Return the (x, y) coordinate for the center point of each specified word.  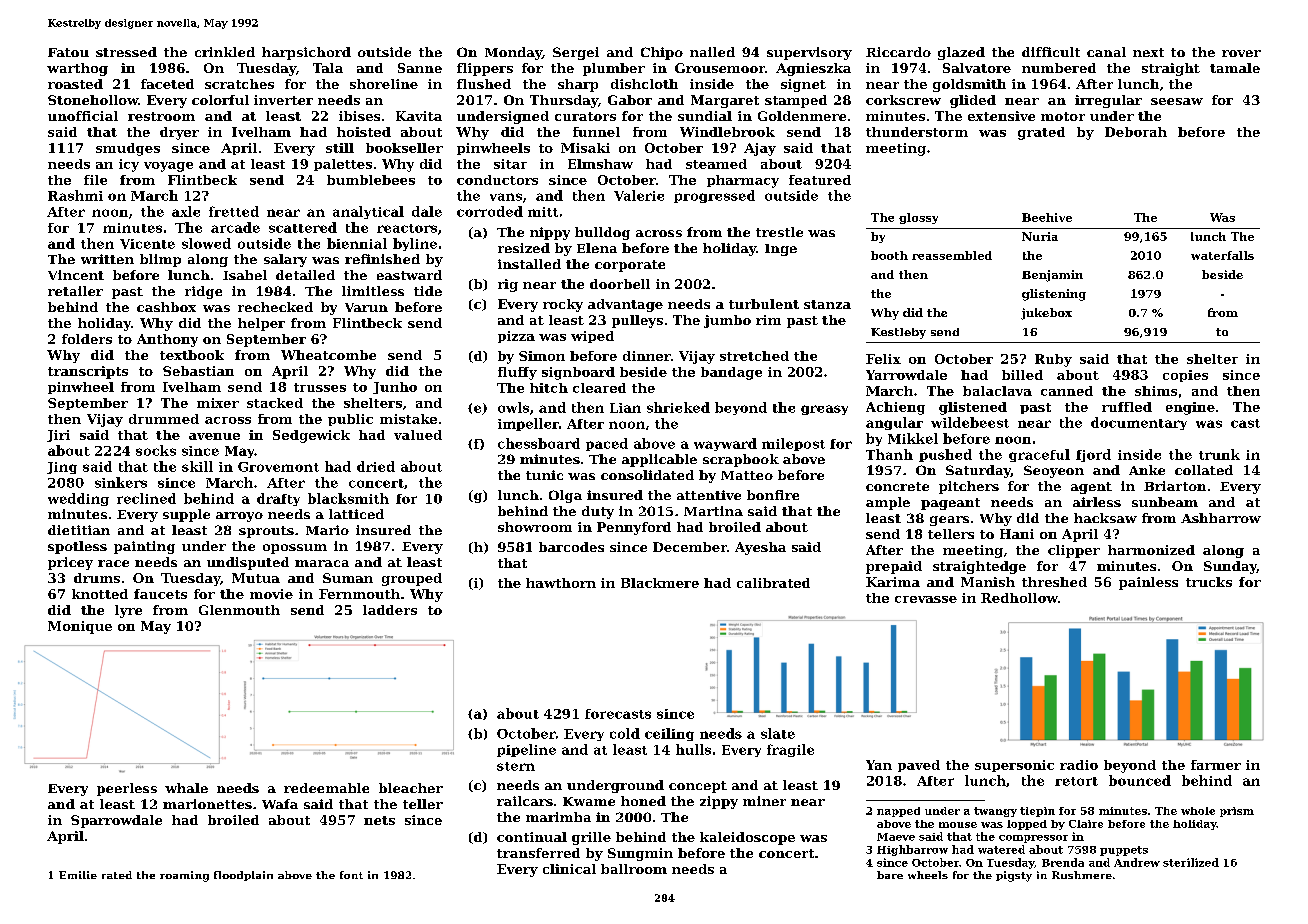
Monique (80, 627)
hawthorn (561, 583)
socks (156, 450)
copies (1185, 376)
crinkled (225, 52)
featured (820, 180)
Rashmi (75, 195)
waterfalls (1222, 255)
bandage (731, 373)
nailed (712, 52)
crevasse (926, 599)
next (1148, 52)
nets (379, 820)
